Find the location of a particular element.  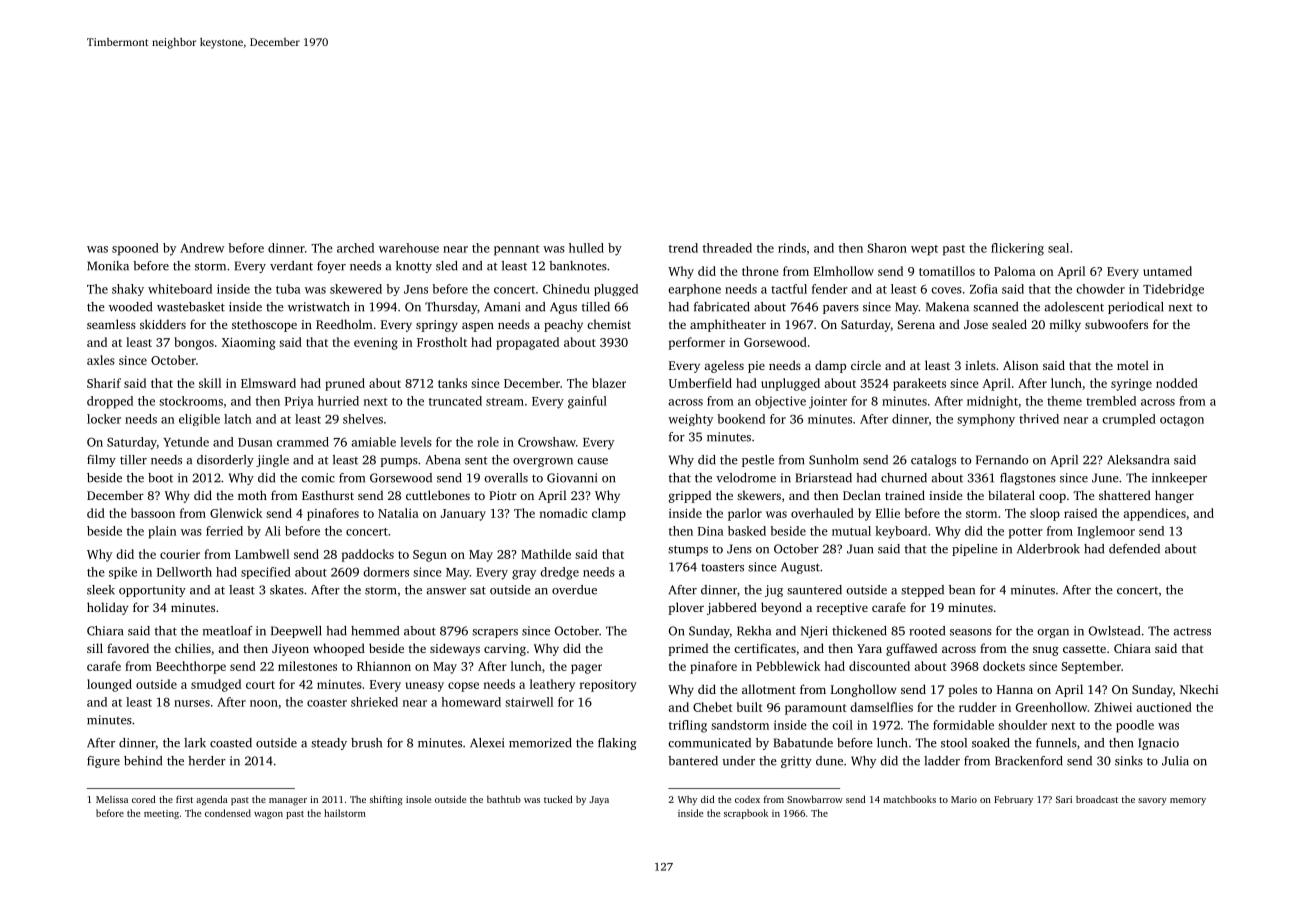

bean is located at coordinates (962, 590).
